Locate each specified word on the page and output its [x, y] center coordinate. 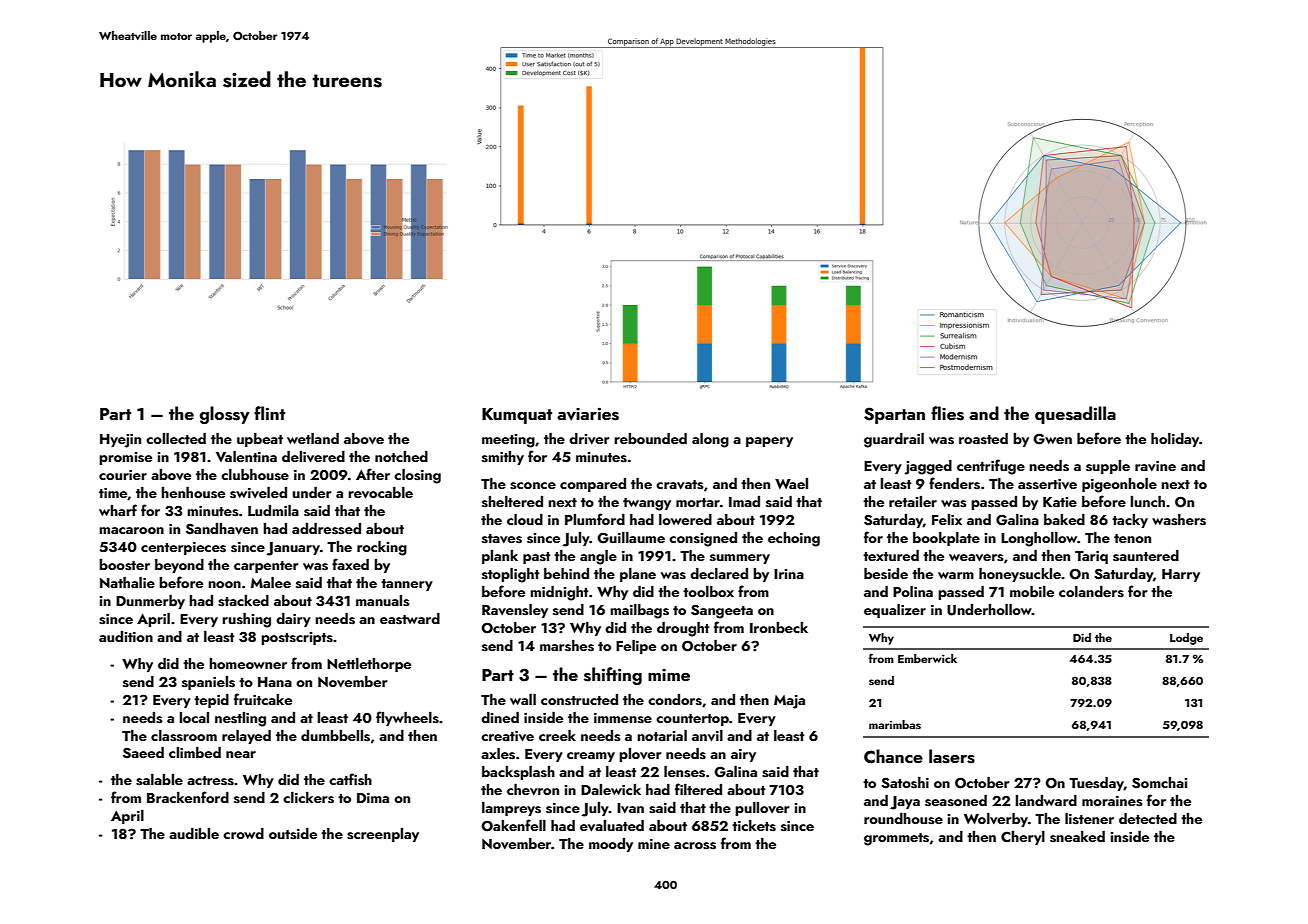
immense [623, 718]
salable [159, 780]
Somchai [1159, 783]
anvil [707, 736]
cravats [680, 485]
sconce [533, 486]
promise [125, 458]
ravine [1155, 466]
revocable [380, 493]
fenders [954, 483]
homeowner [248, 663]
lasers [952, 756]
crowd [243, 833]
